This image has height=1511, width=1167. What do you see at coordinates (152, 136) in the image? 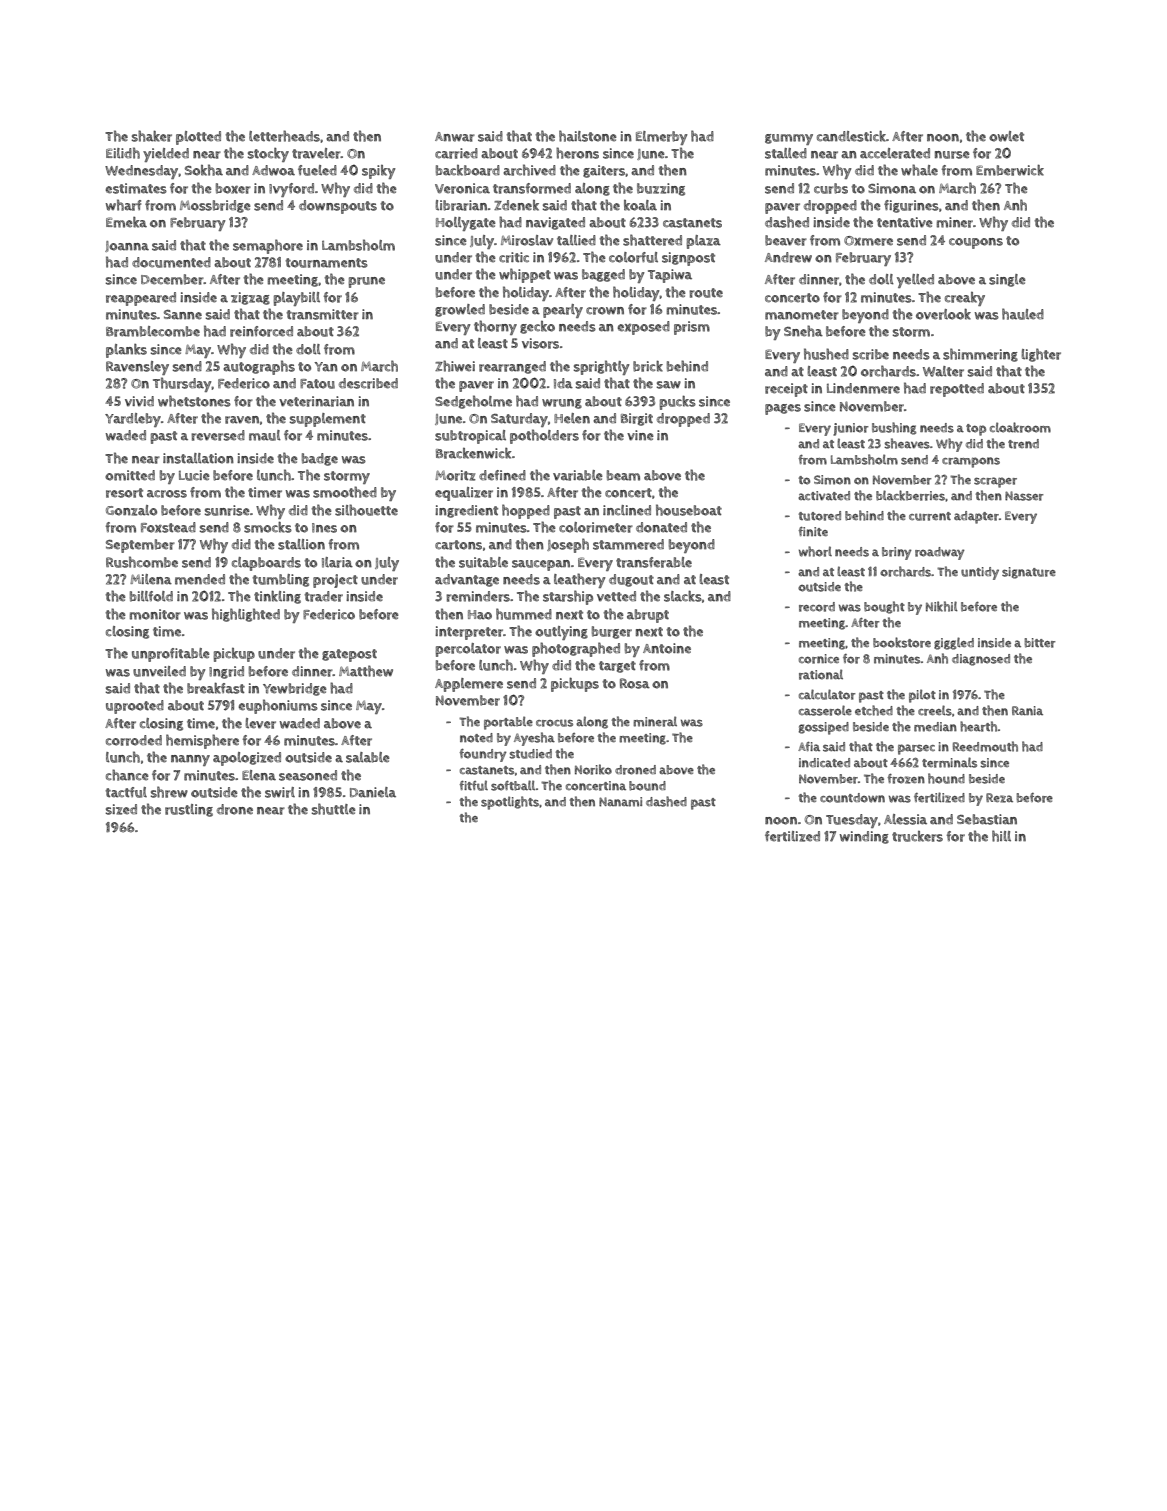
I see `shaker` at bounding box center [152, 136].
